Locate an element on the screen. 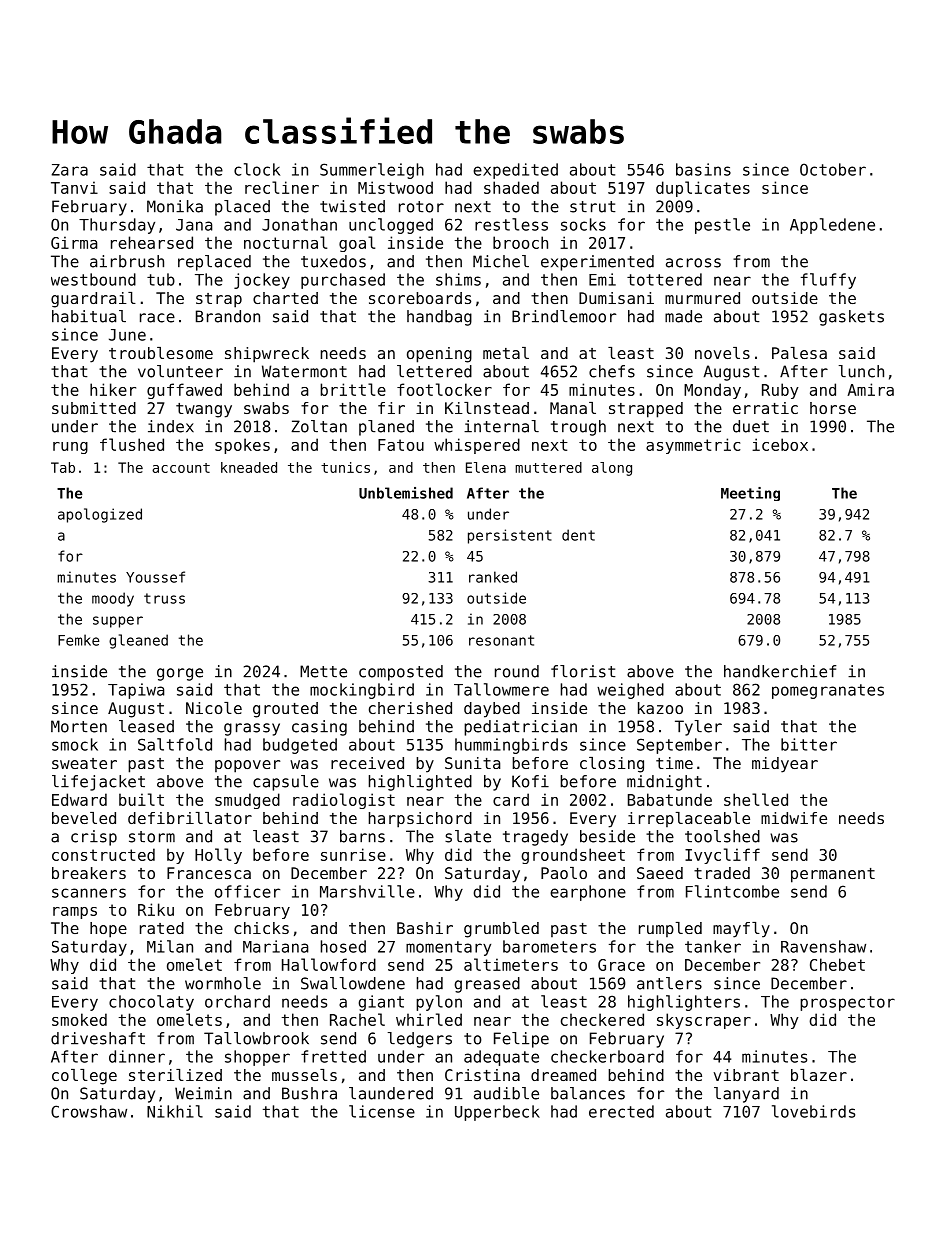 This screenshot has height=1233, width=952. antlers is located at coordinates (669, 983).
